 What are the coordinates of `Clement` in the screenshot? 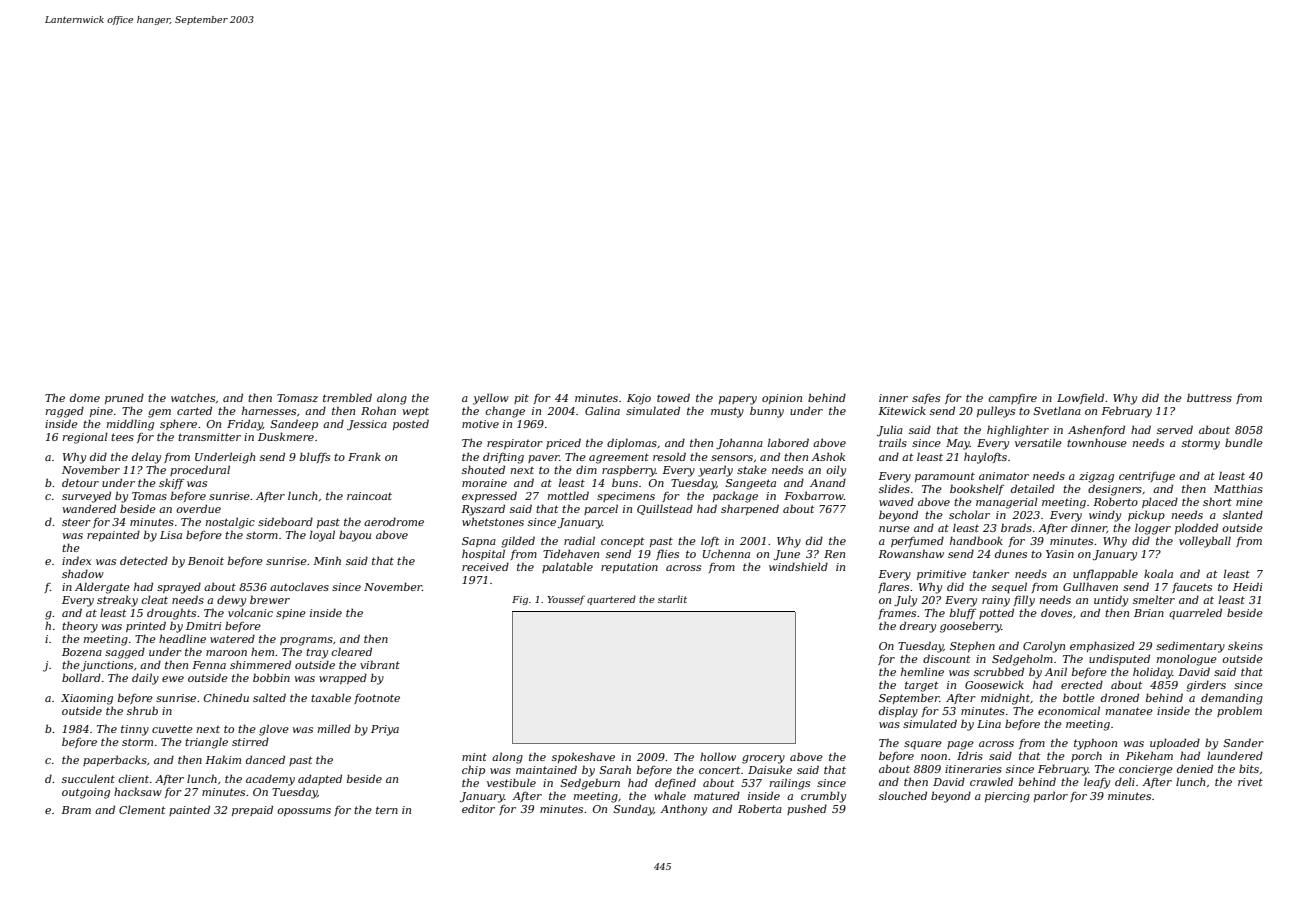 It's located at (142, 809).
